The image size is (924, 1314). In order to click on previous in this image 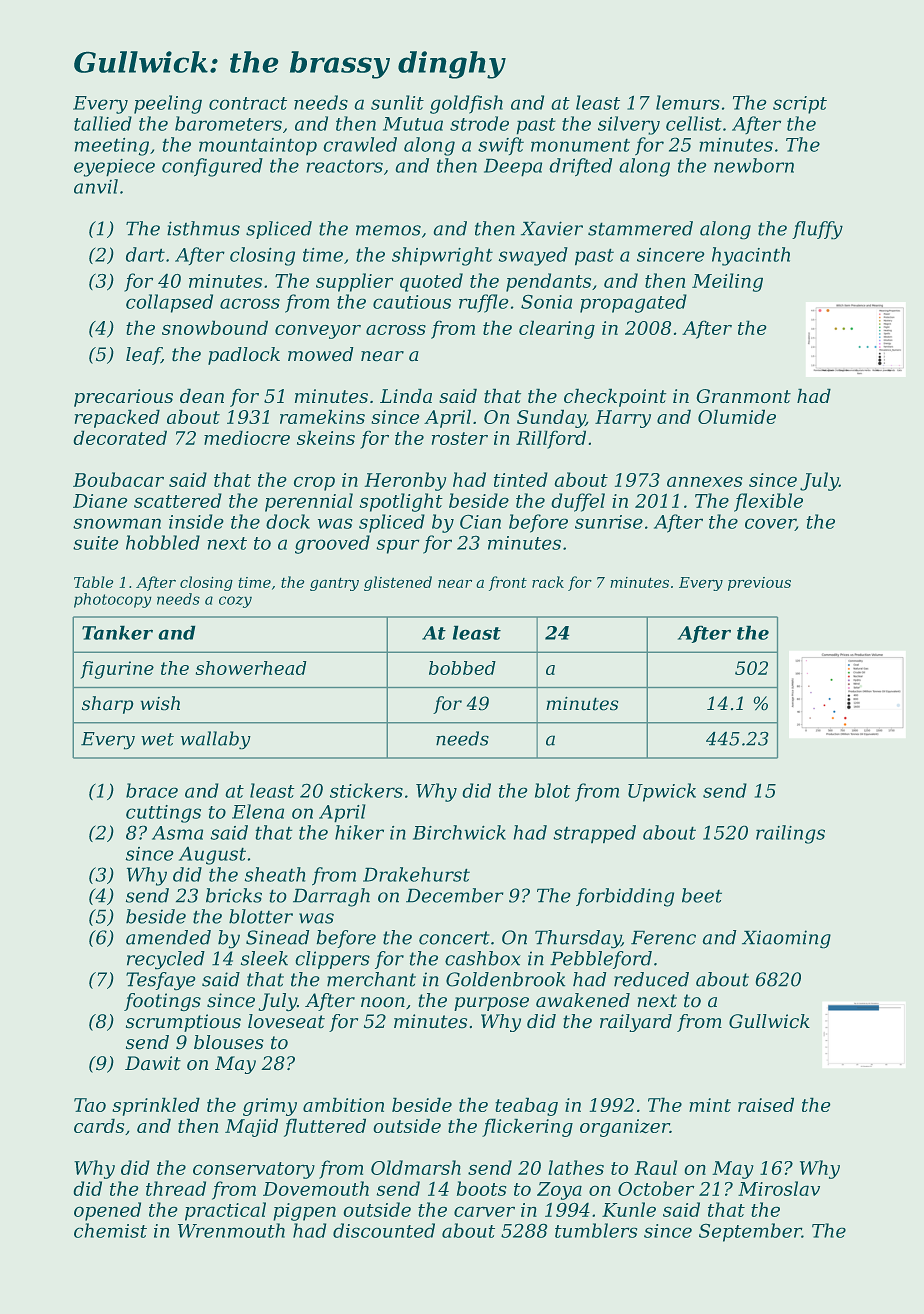, I will do `click(759, 584)`.
